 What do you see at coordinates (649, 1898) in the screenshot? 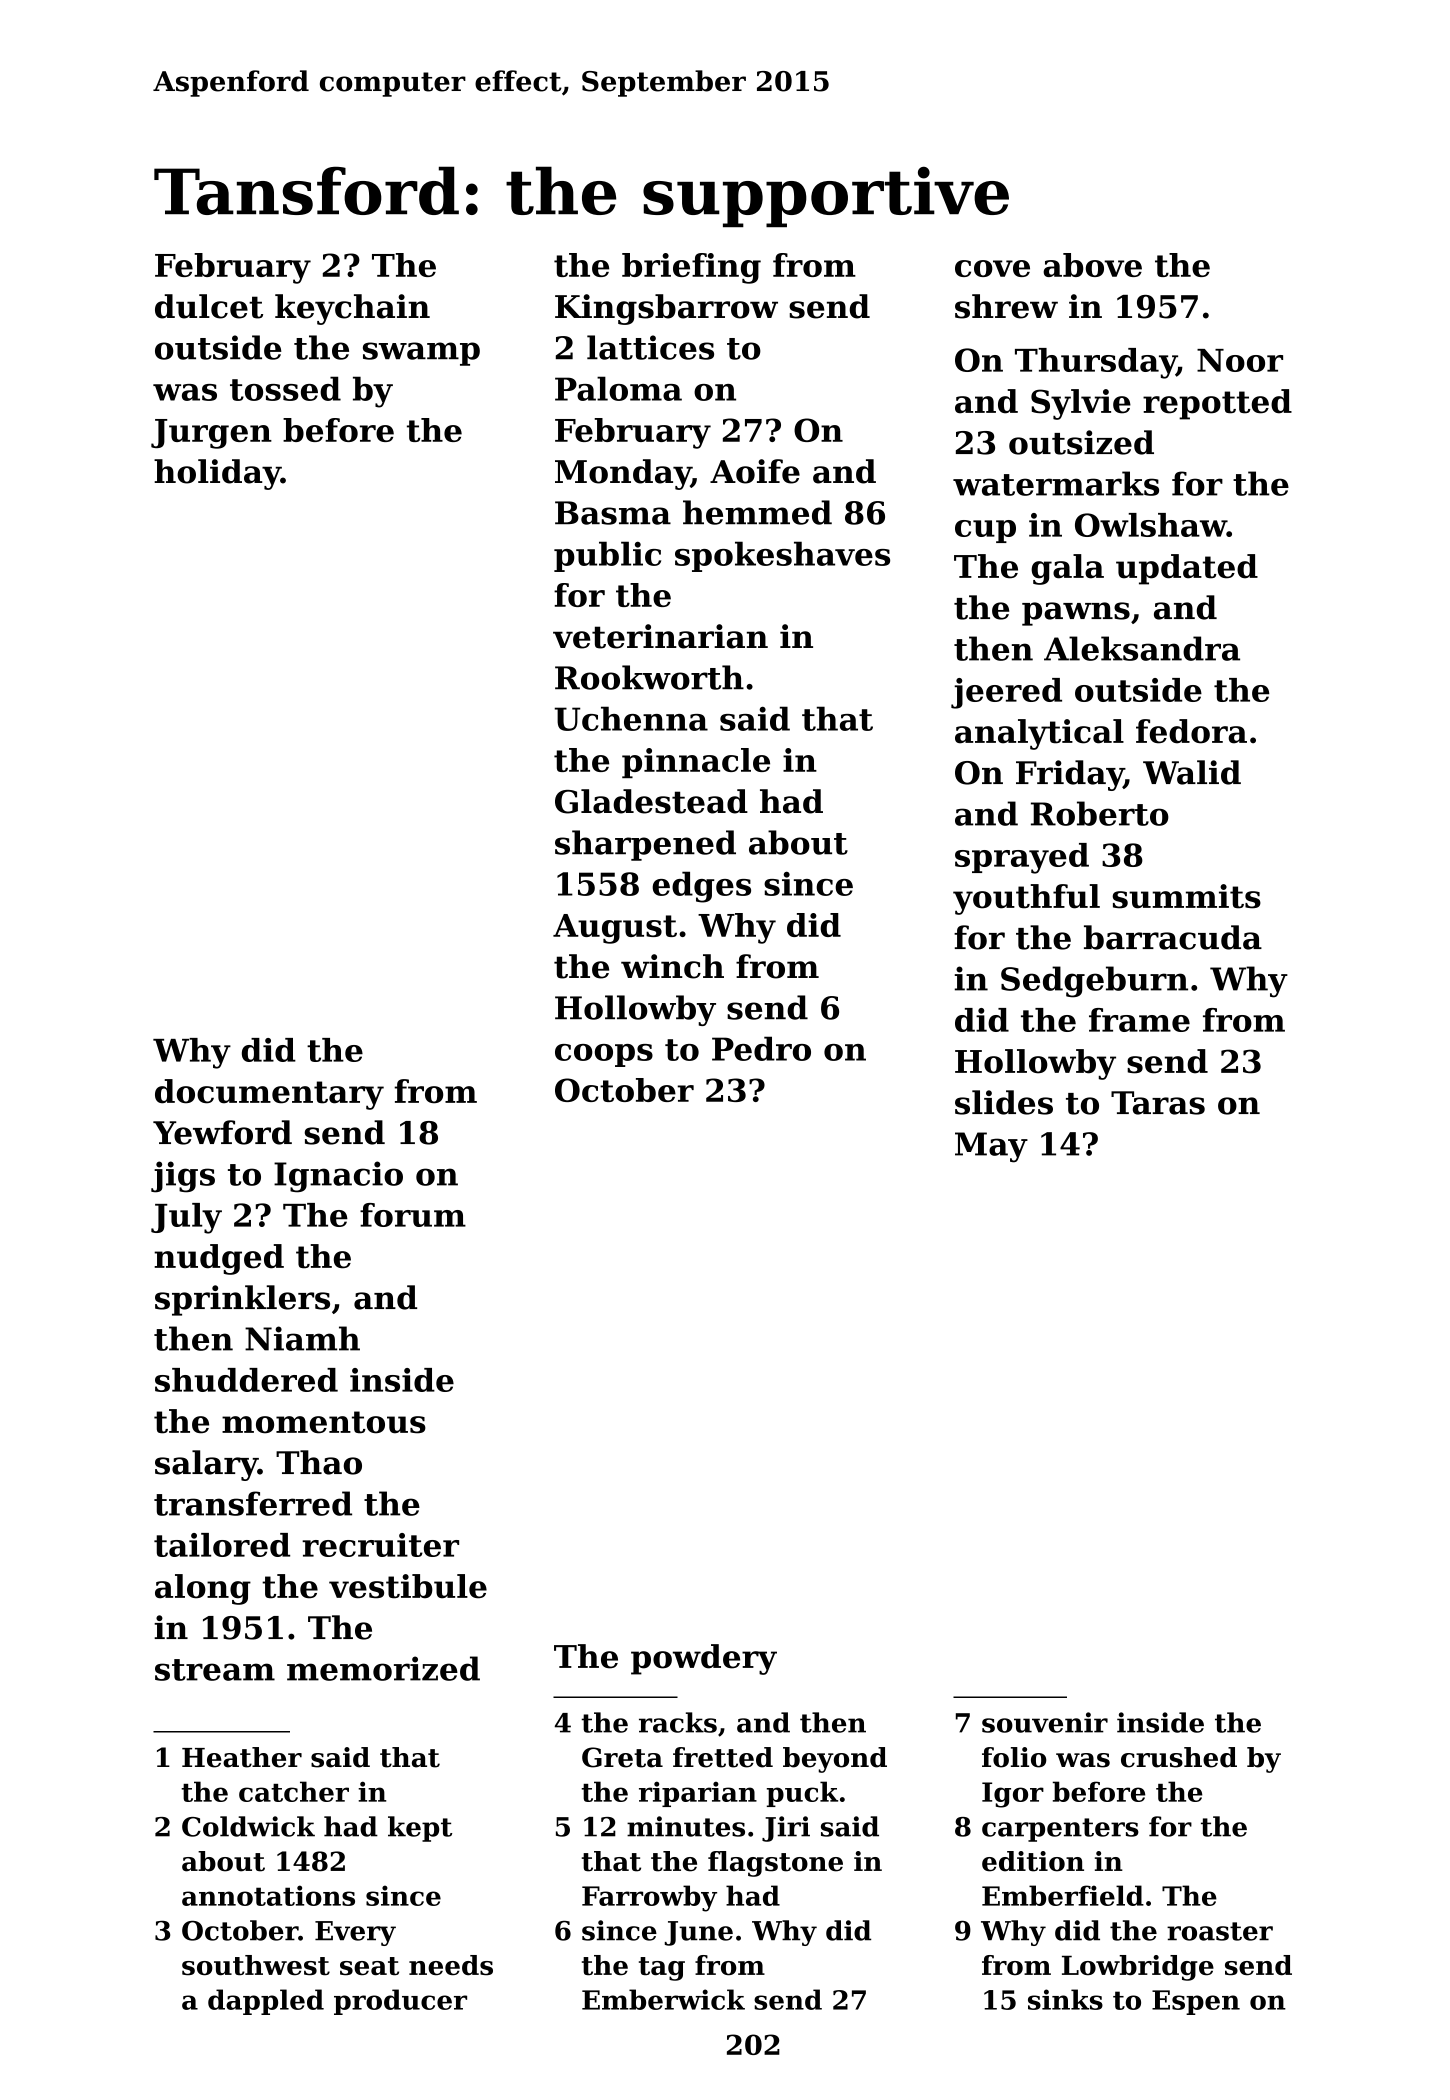
I see `Farrowby` at bounding box center [649, 1898].
